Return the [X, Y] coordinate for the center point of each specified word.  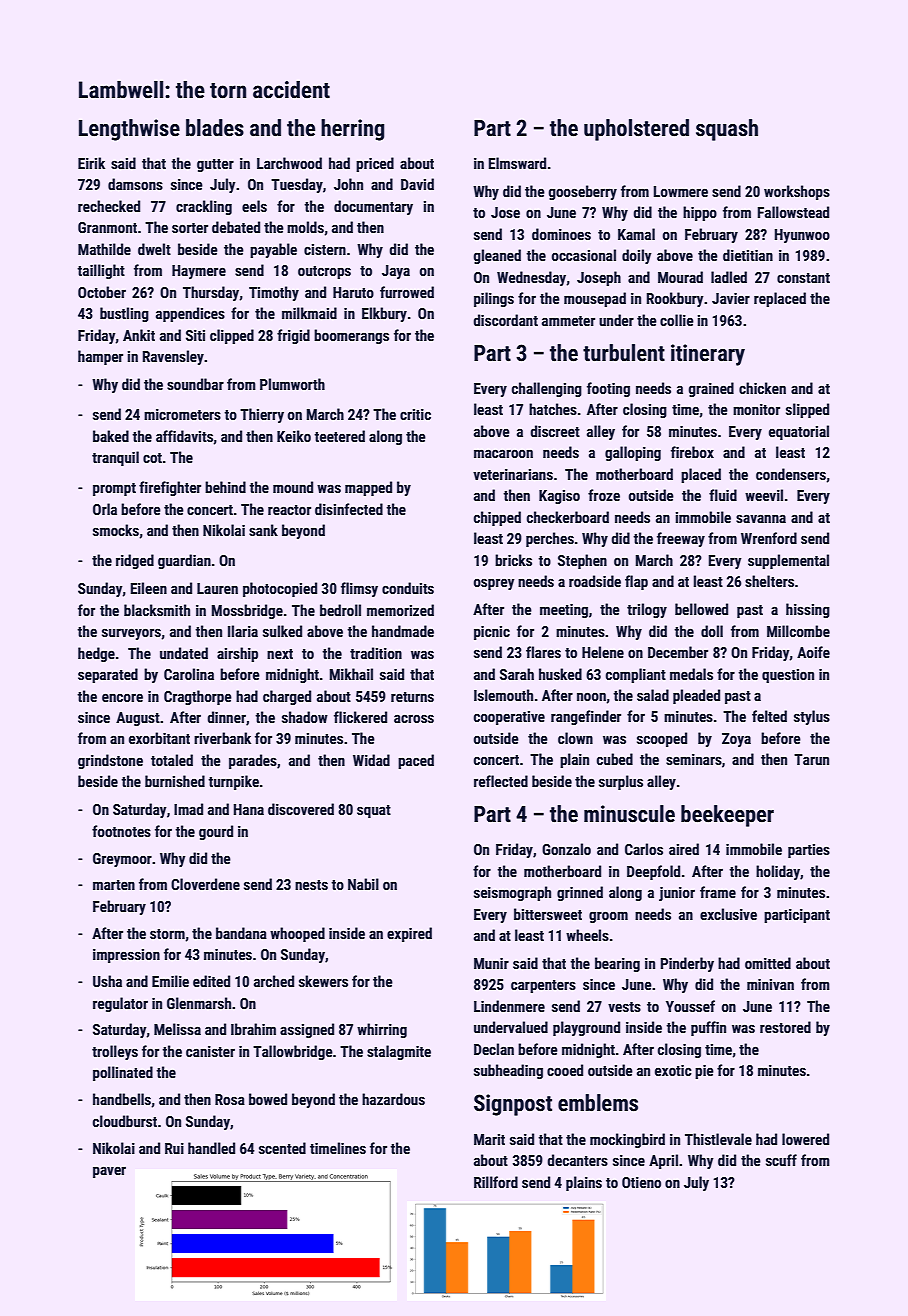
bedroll [340, 610]
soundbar [195, 384]
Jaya [396, 272]
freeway [681, 539]
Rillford [496, 1182]
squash [727, 130]
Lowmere [681, 191]
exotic [673, 1070]
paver [109, 1172]
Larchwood [289, 163]
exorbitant [159, 738]
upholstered [636, 130]
